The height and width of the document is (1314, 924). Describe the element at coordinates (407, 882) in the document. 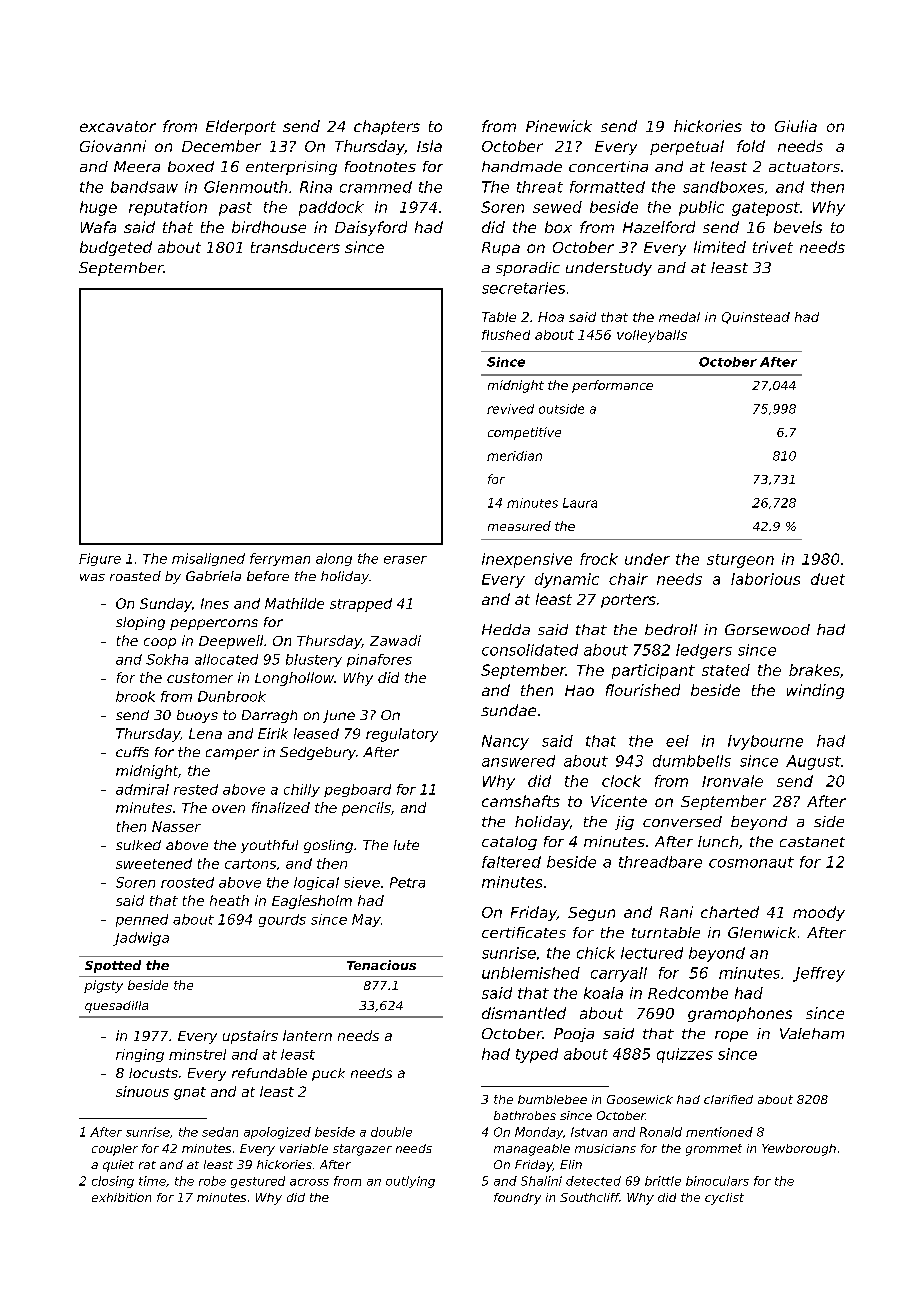

I see `Petra` at that location.
